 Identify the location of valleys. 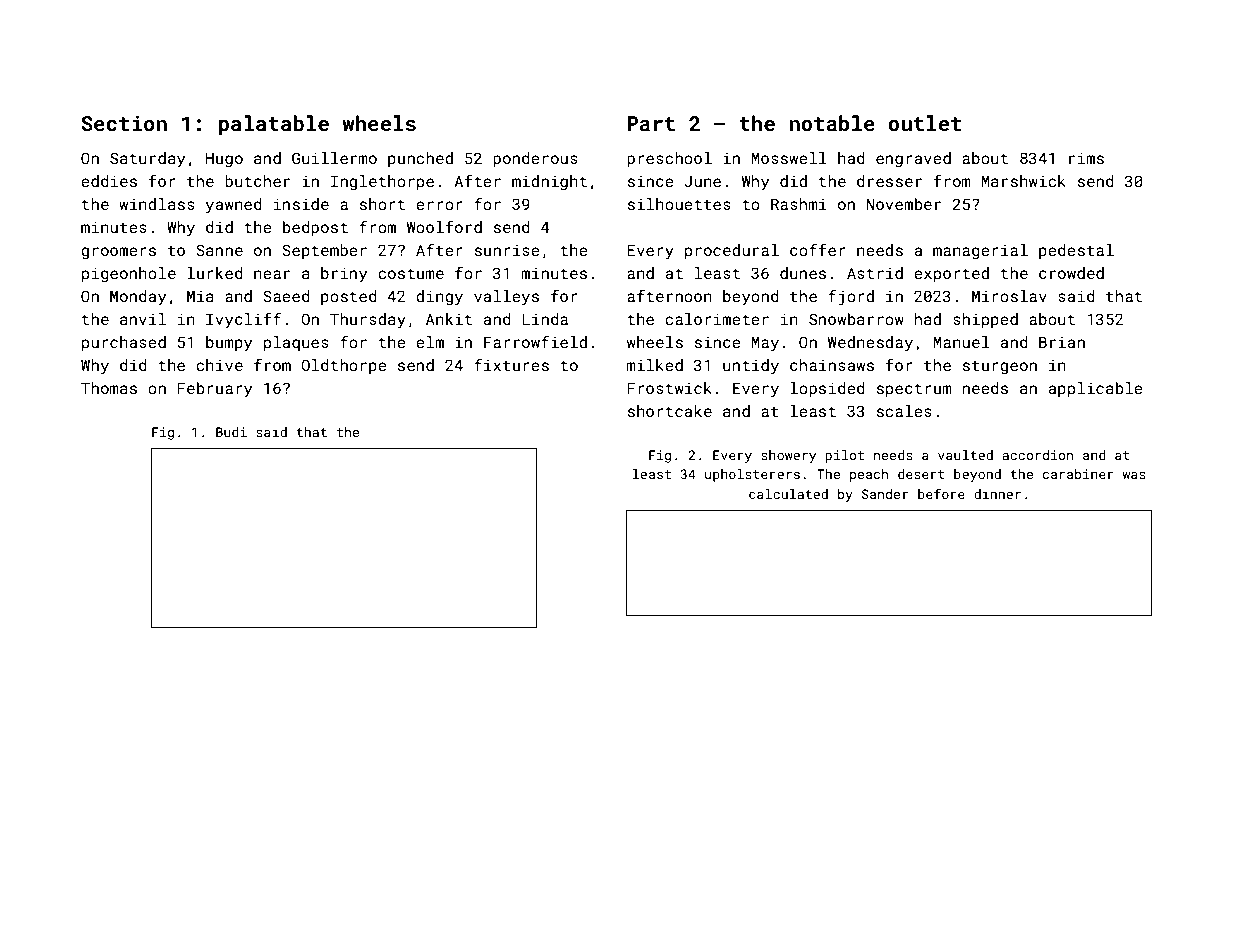
(506, 298).
